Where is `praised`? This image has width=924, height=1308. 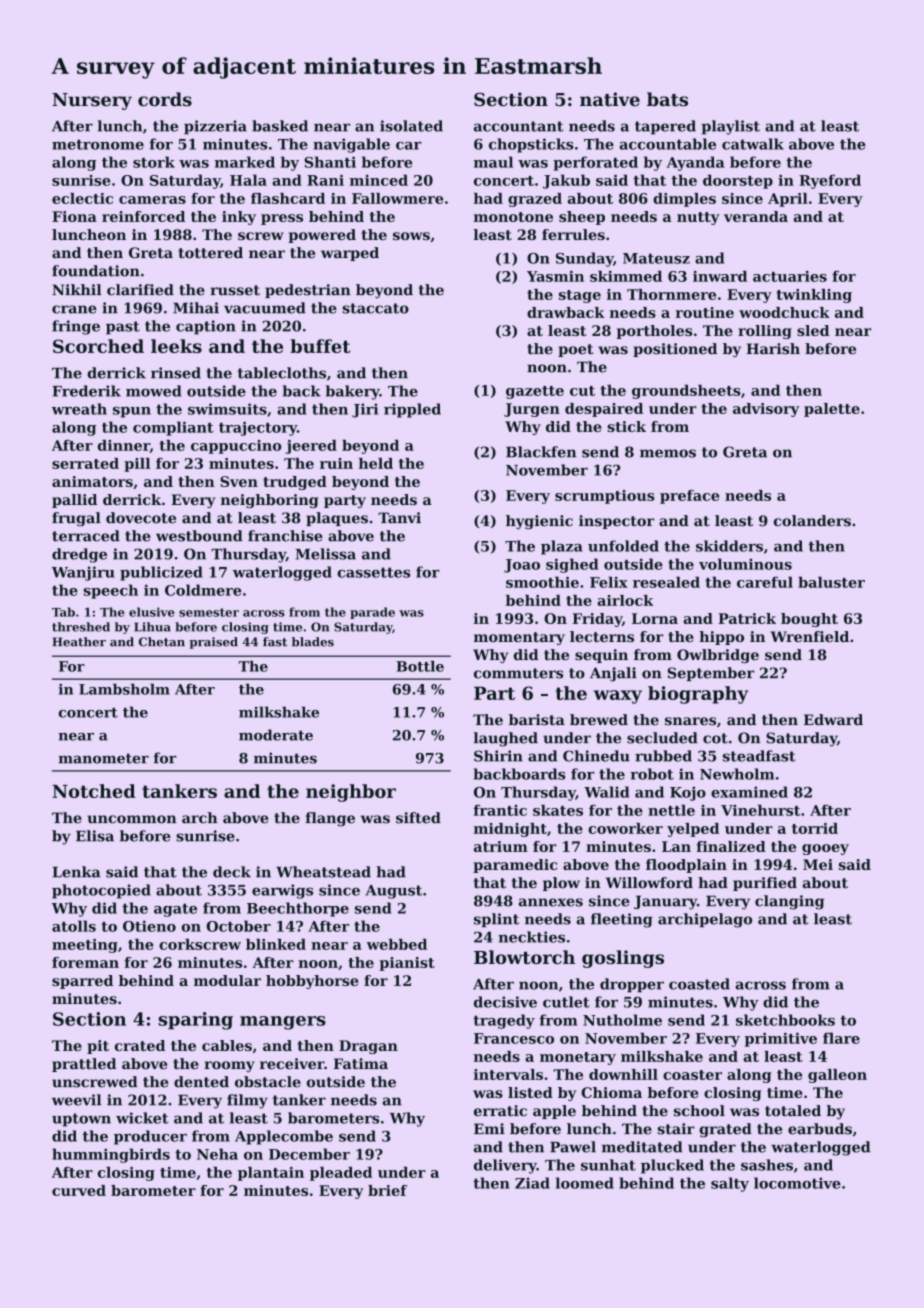 praised is located at coordinates (214, 643).
